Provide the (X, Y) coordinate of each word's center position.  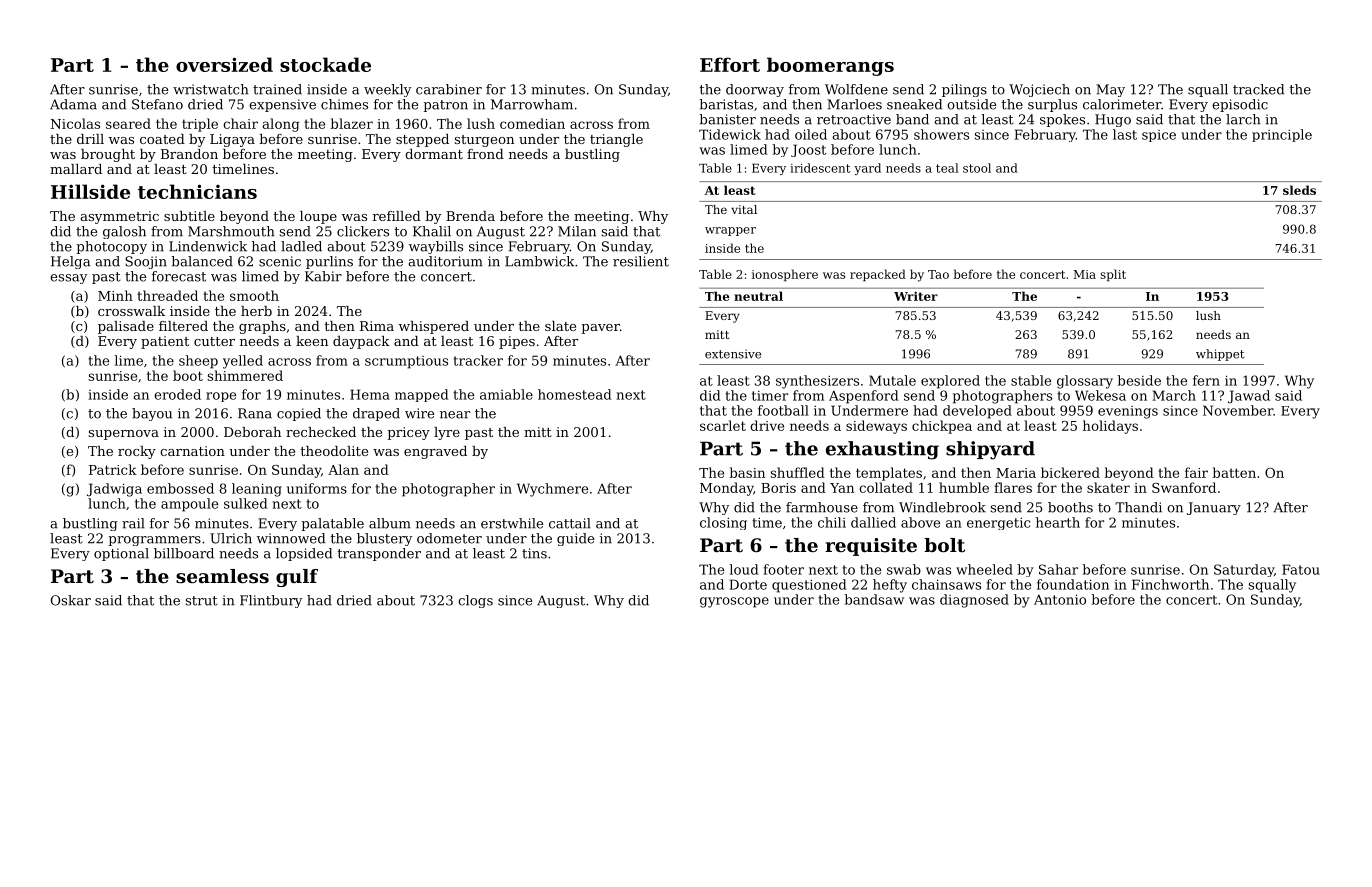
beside (1139, 380)
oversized (224, 64)
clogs (475, 601)
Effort (730, 64)
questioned (809, 586)
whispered (434, 327)
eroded (177, 394)
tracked (1258, 89)
